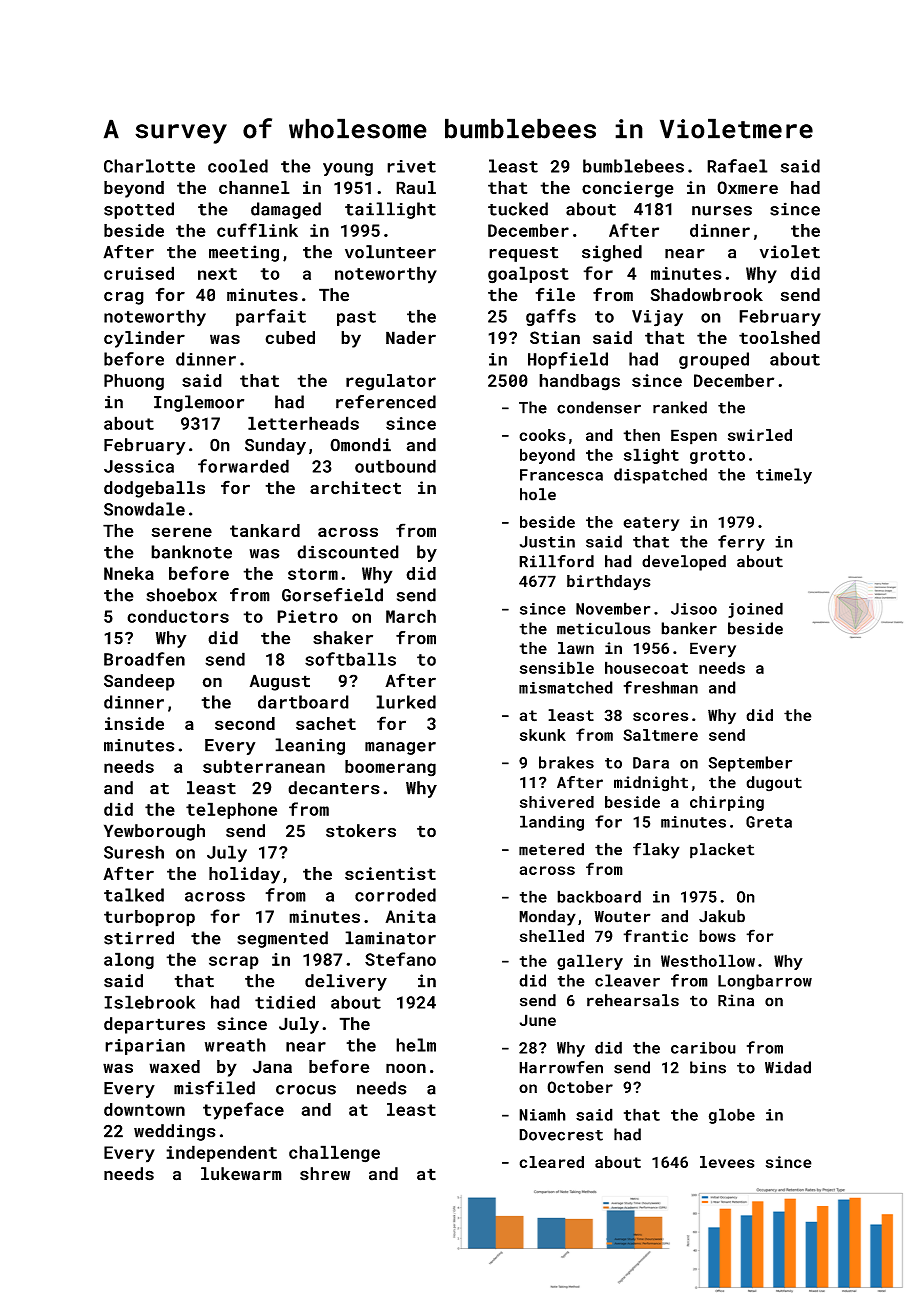 The width and height of the screenshot is (924, 1314). What do you see at coordinates (282, 939) in the screenshot?
I see `segmented` at bounding box center [282, 939].
